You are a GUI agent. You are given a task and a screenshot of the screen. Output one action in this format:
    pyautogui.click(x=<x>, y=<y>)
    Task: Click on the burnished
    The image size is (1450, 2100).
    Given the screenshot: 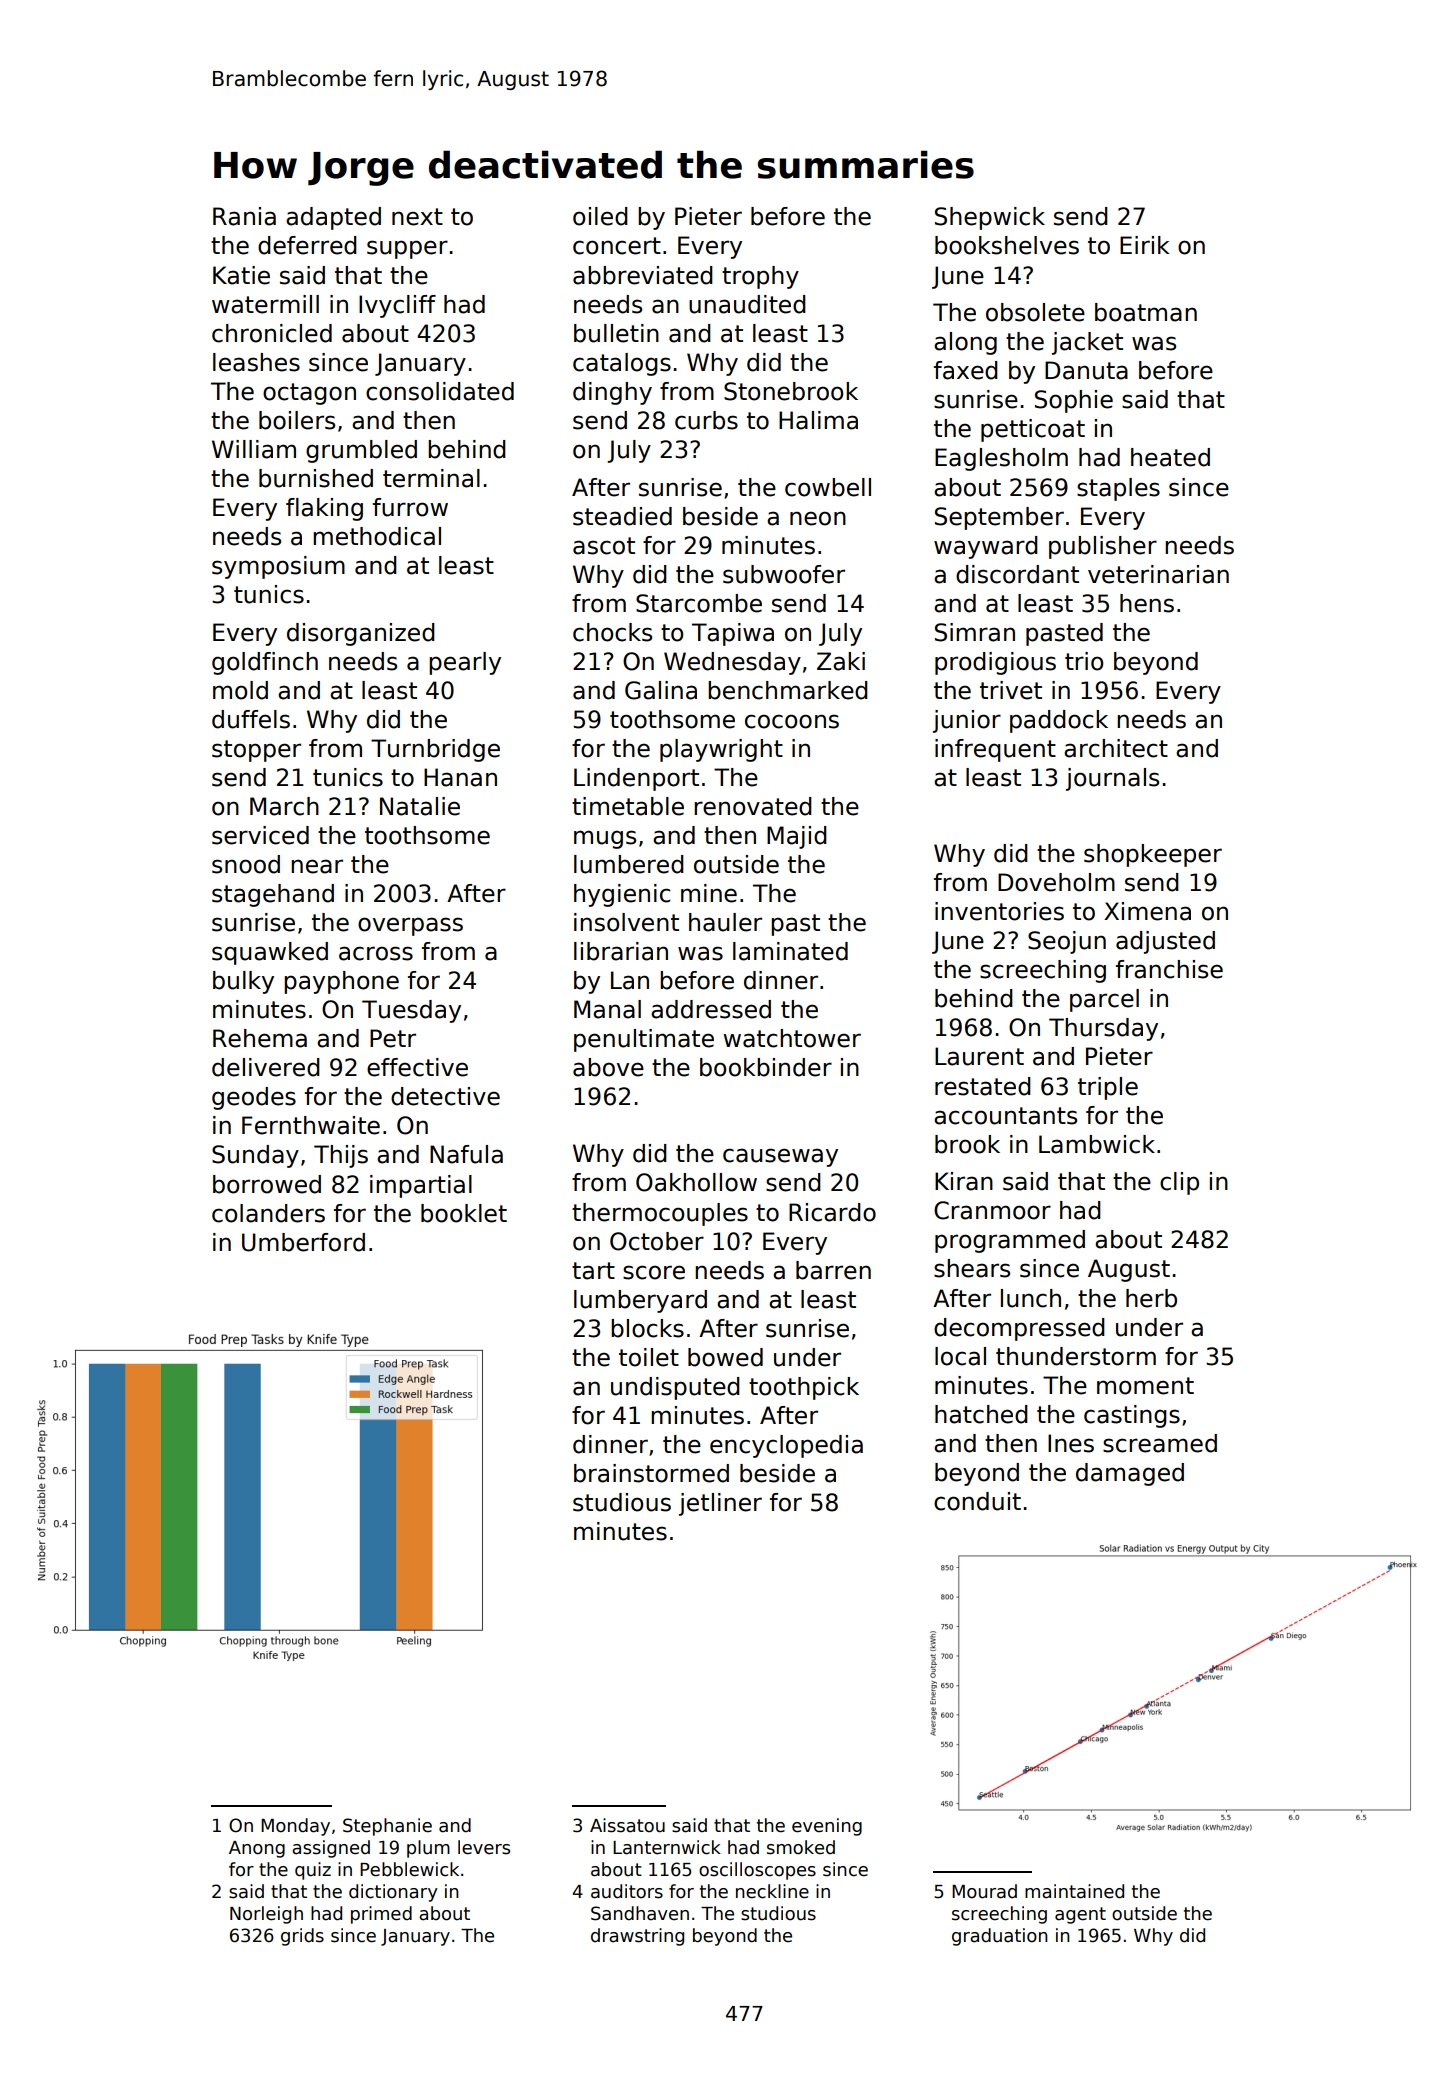 What is the action you would take?
    pyautogui.click(x=316, y=478)
